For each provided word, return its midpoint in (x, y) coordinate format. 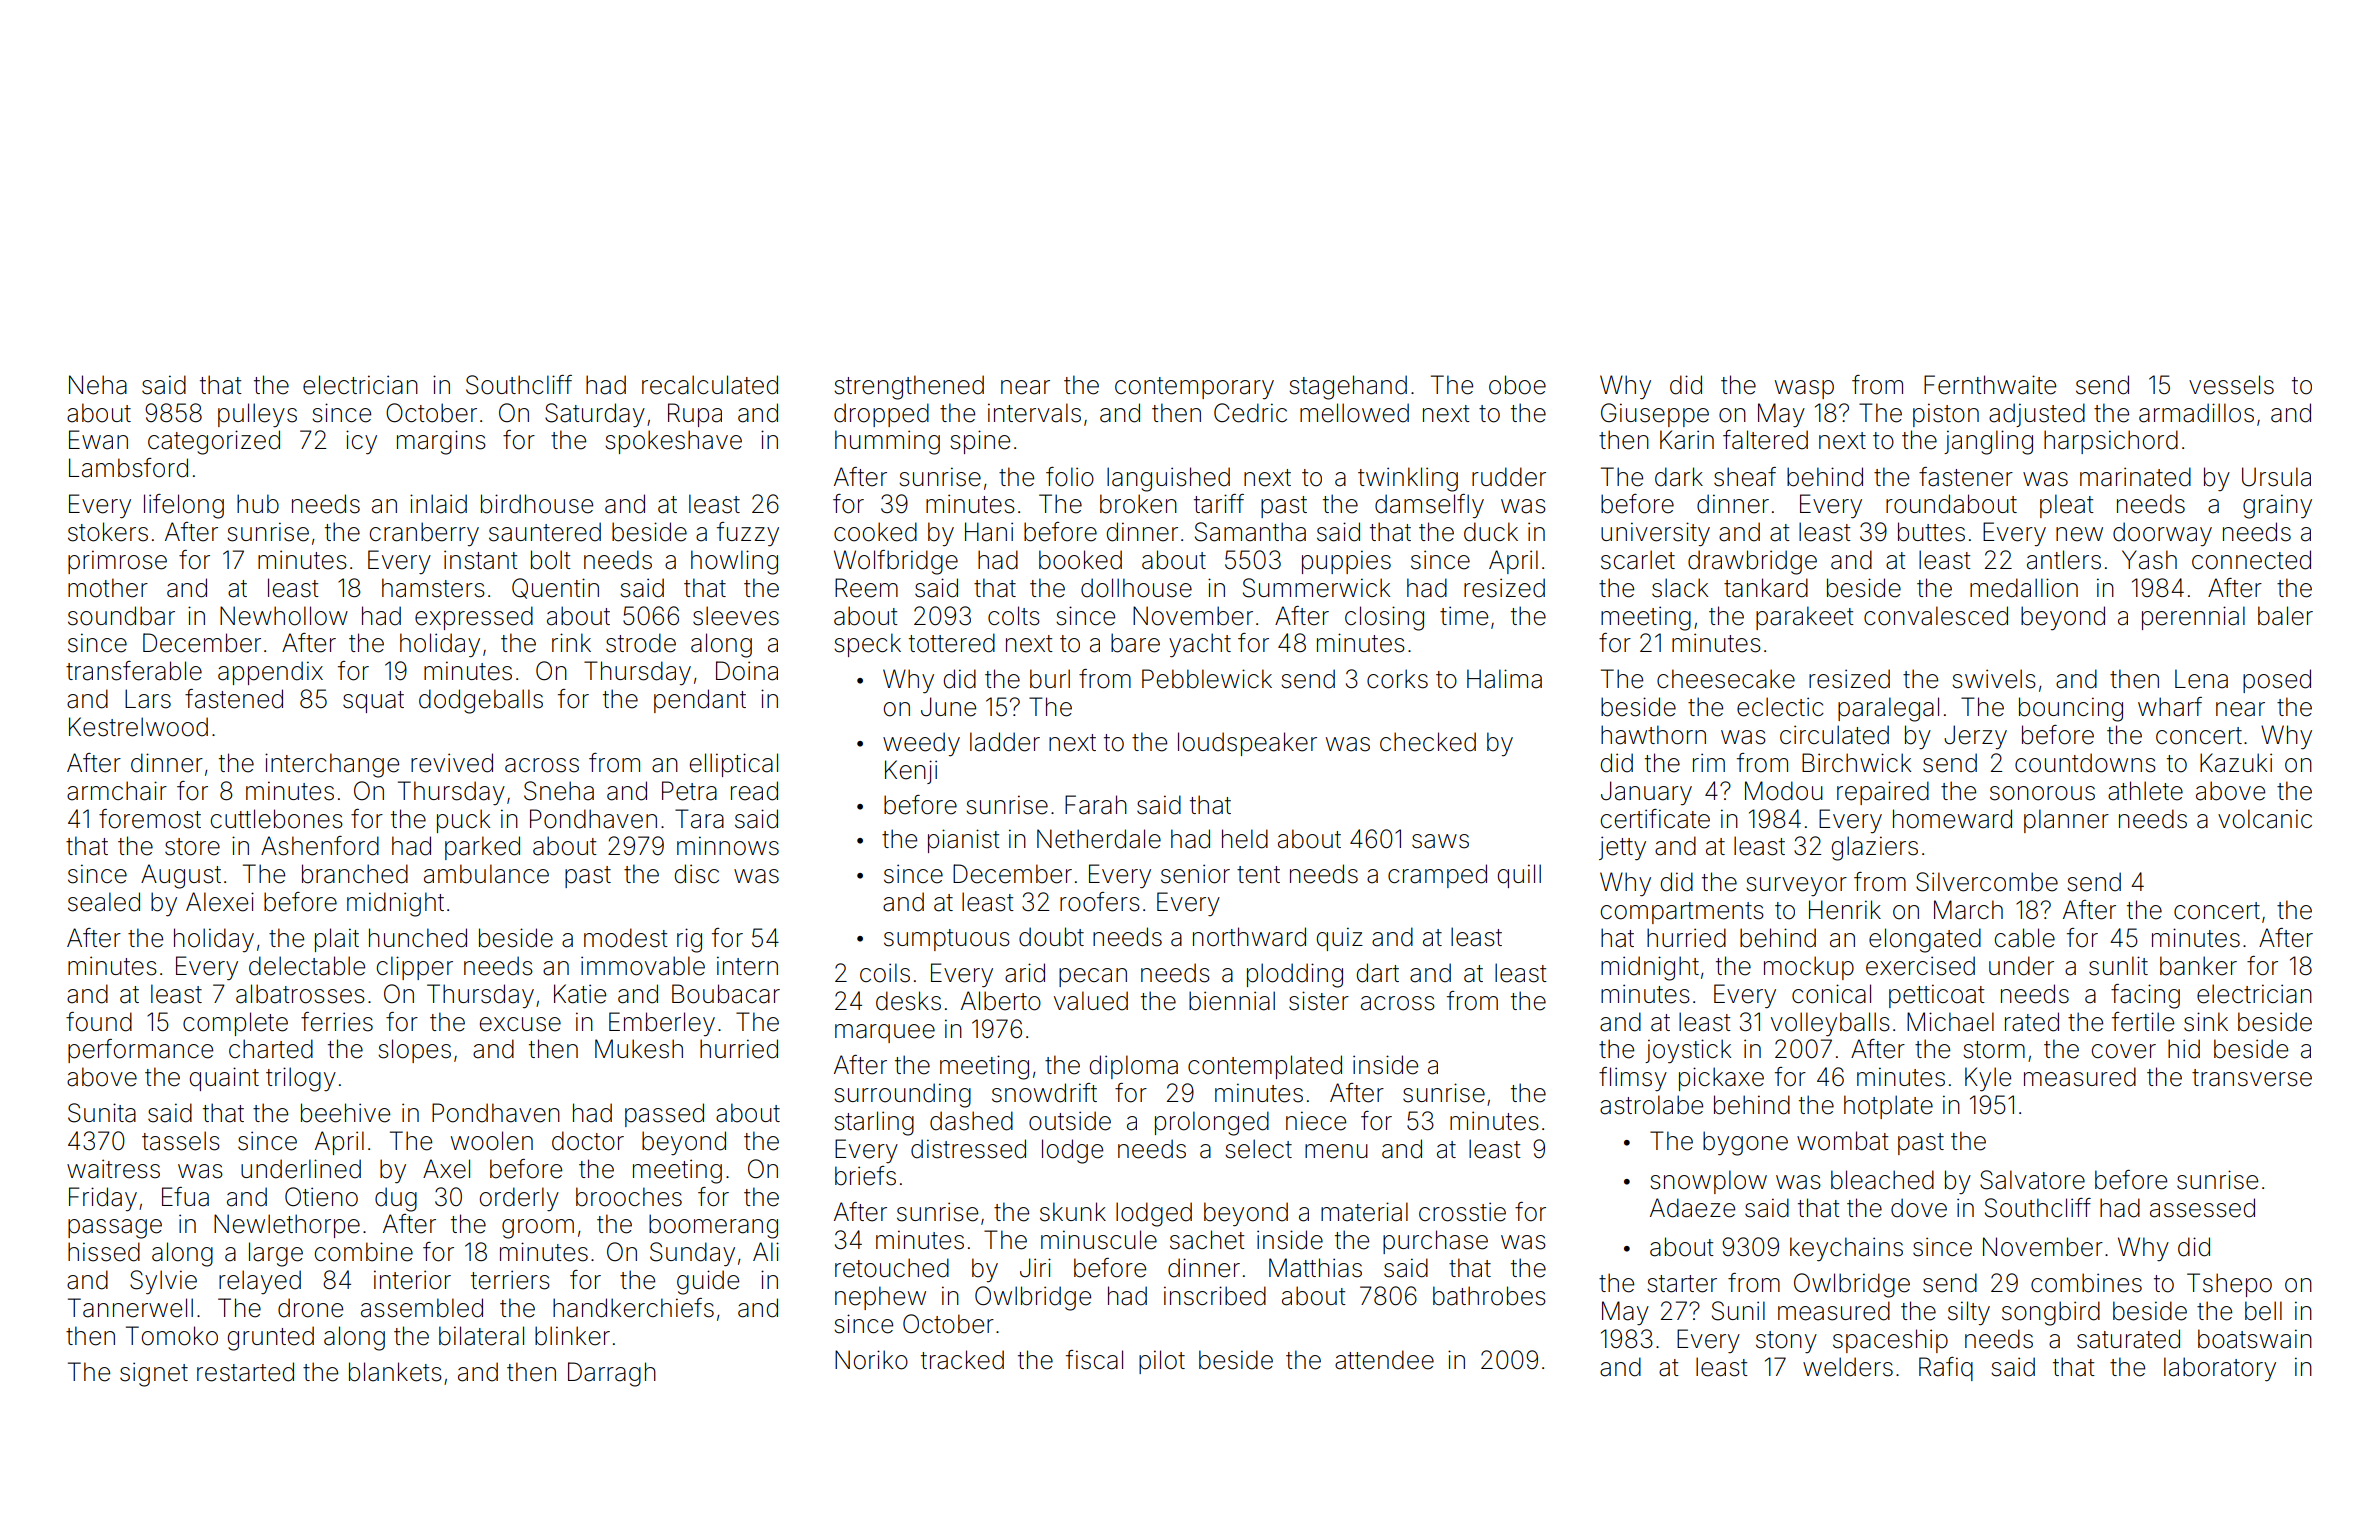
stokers (108, 532)
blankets (395, 1372)
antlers (2064, 560)
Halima (1504, 679)
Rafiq (1946, 1369)
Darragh (612, 1374)
